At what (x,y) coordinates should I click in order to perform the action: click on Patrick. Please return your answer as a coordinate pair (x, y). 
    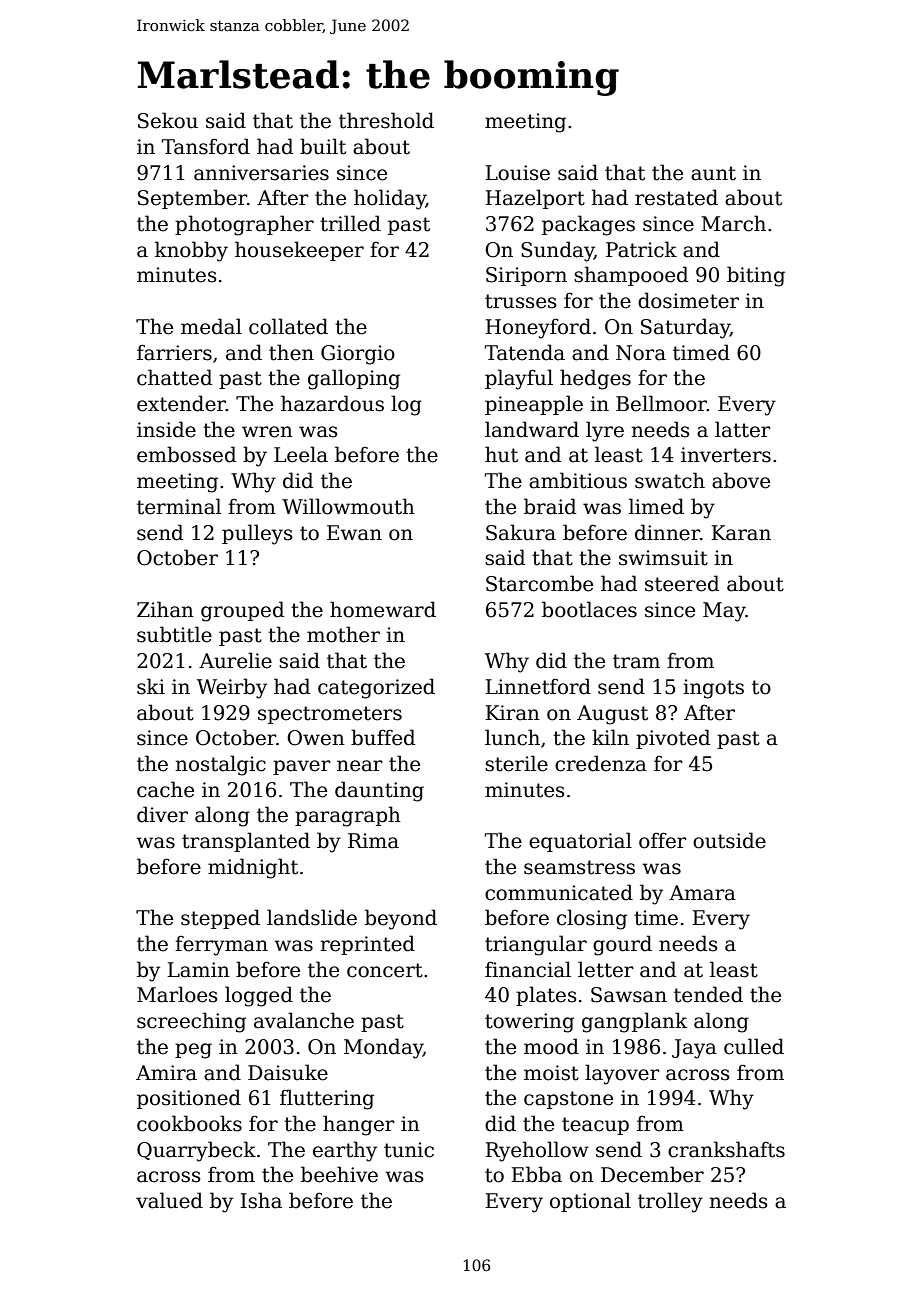
    Looking at the image, I should click on (641, 249).
